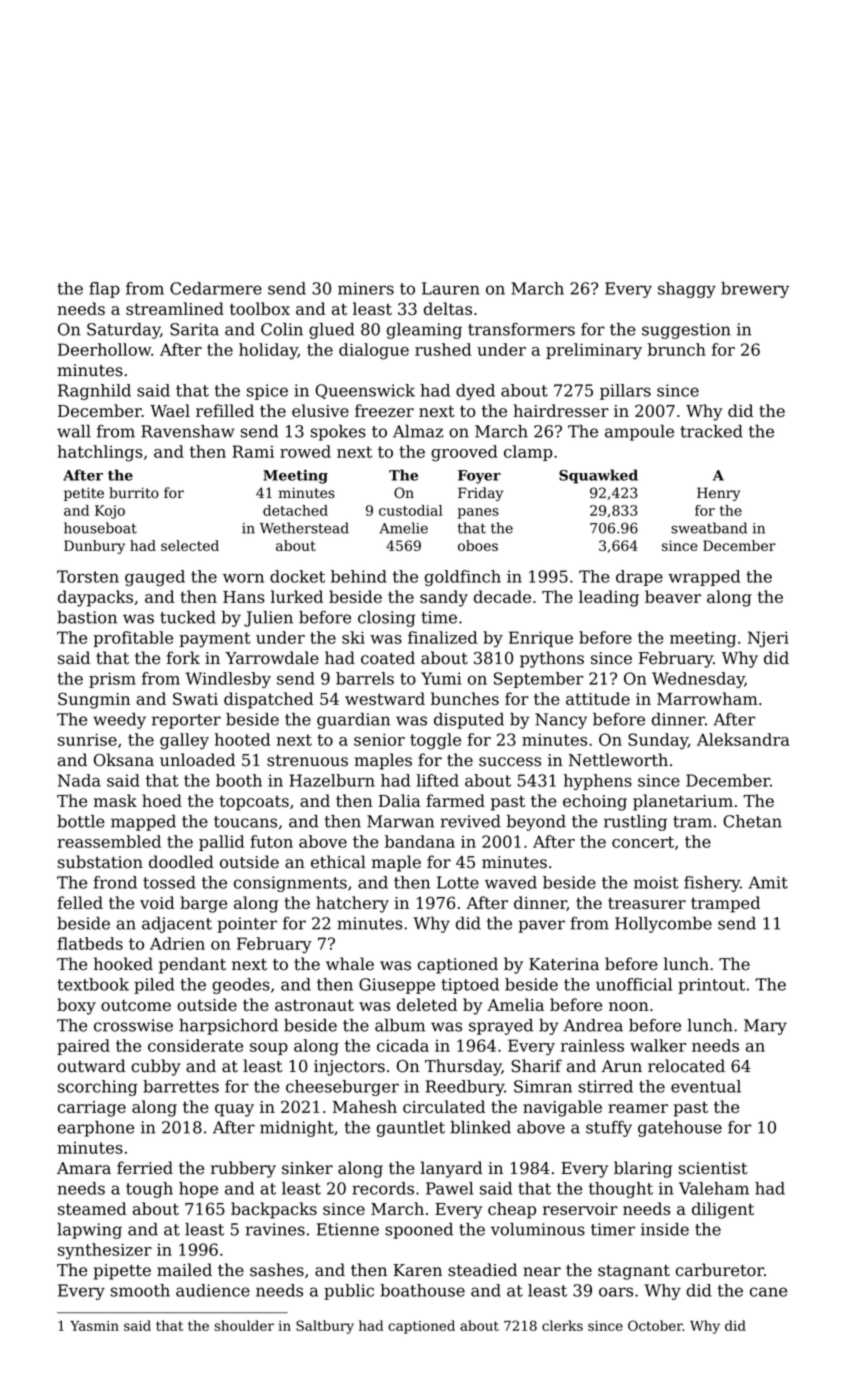 The image size is (849, 1400). I want to click on shaggy, so click(687, 290).
